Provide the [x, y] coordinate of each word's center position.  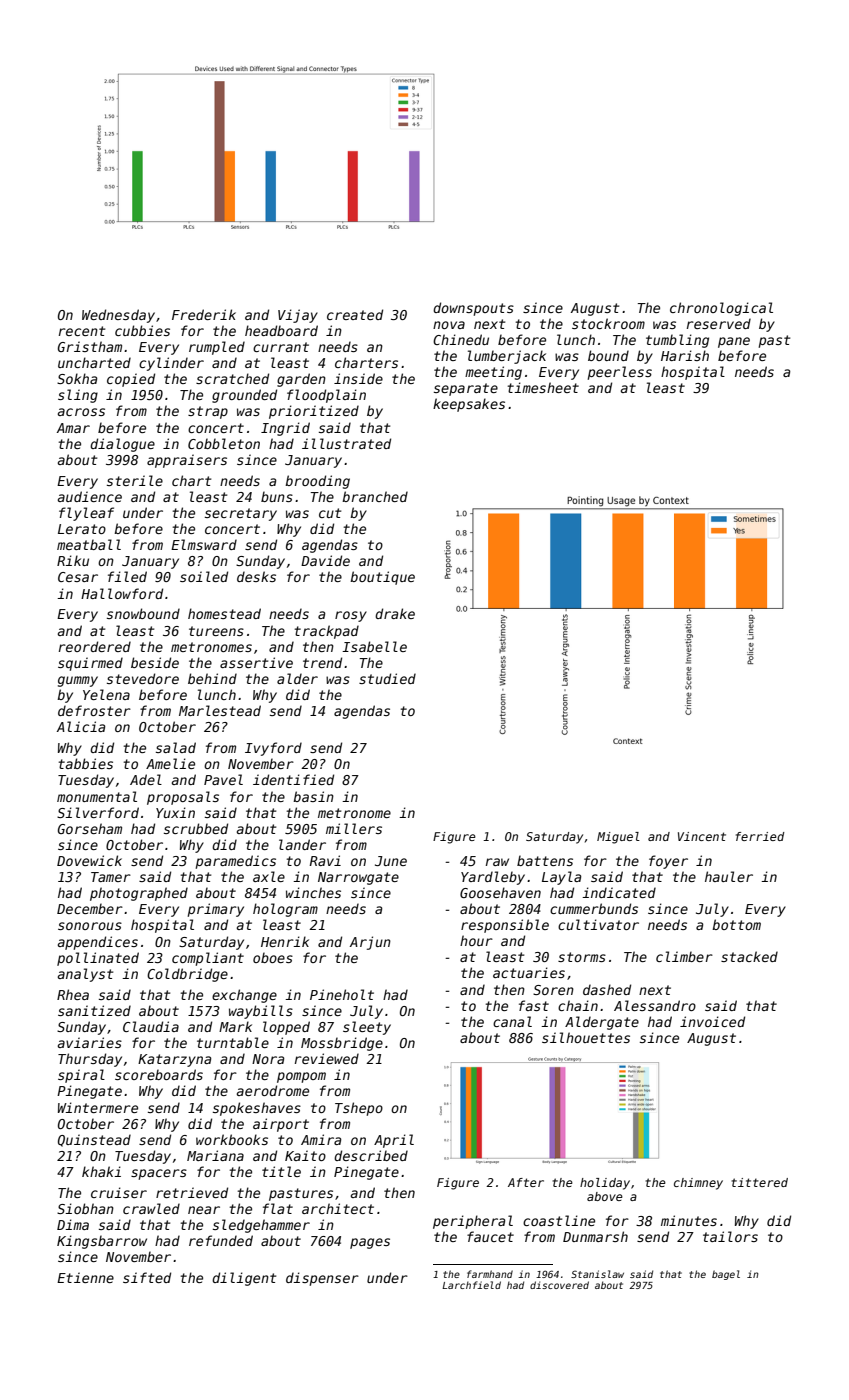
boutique [382, 578]
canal [512, 1021]
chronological [721, 309]
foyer [668, 862]
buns [277, 496]
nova [449, 325]
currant [281, 347]
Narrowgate [358, 878]
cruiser [119, 1192]
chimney [698, 1184]
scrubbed [196, 828]
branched [375, 496]
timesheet [543, 387]
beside [155, 662]
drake [395, 613]
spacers [159, 1174]
